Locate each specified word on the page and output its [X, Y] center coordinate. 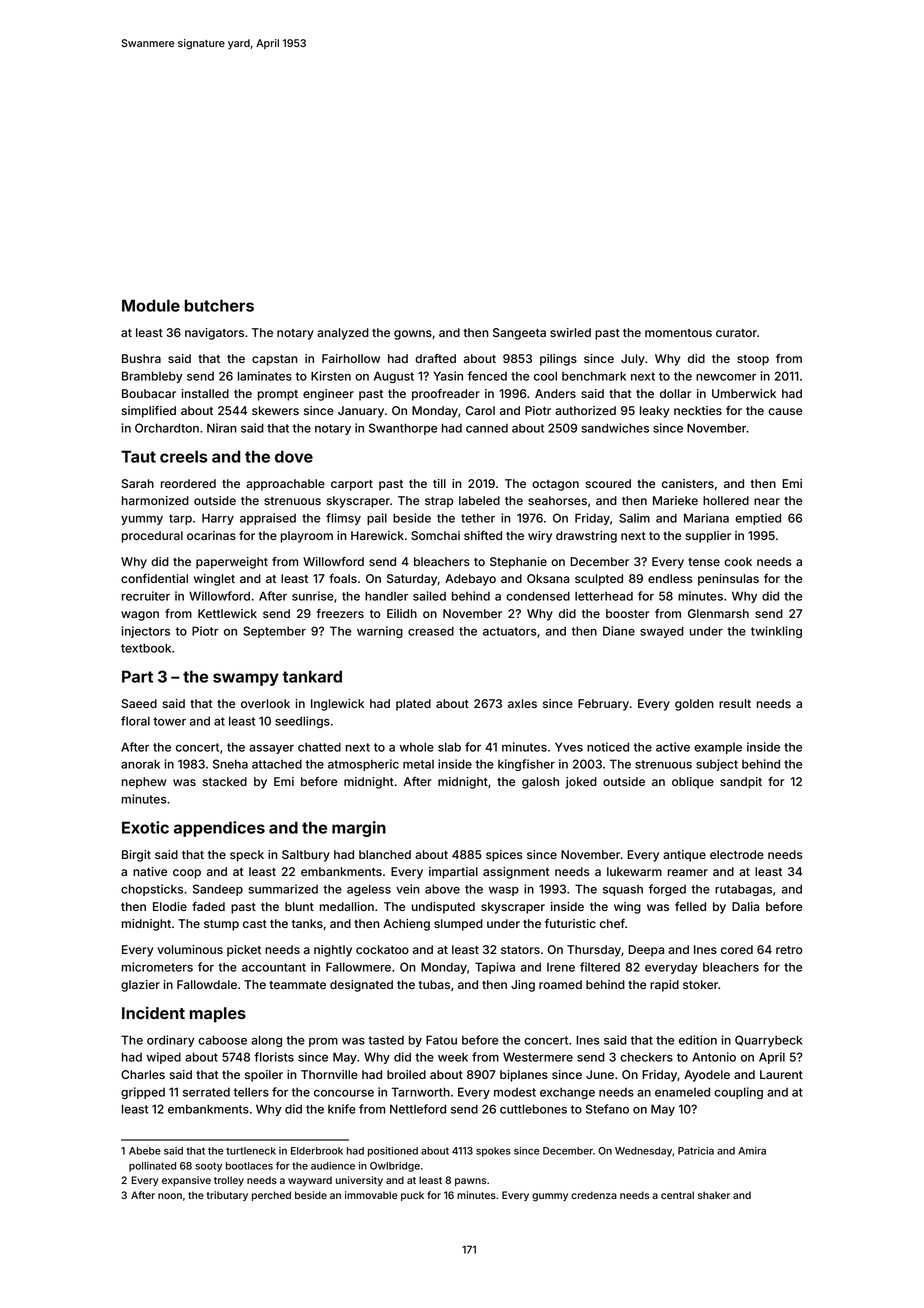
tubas [434, 984]
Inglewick [337, 705]
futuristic [570, 923]
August [394, 377]
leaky [654, 412]
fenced [487, 376]
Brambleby [152, 377]
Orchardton [167, 428]
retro [789, 950]
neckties [698, 410]
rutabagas [743, 890]
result [735, 703]
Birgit [136, 856]
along [266, 1041]
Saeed [139, 703]
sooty [208, 1167]
